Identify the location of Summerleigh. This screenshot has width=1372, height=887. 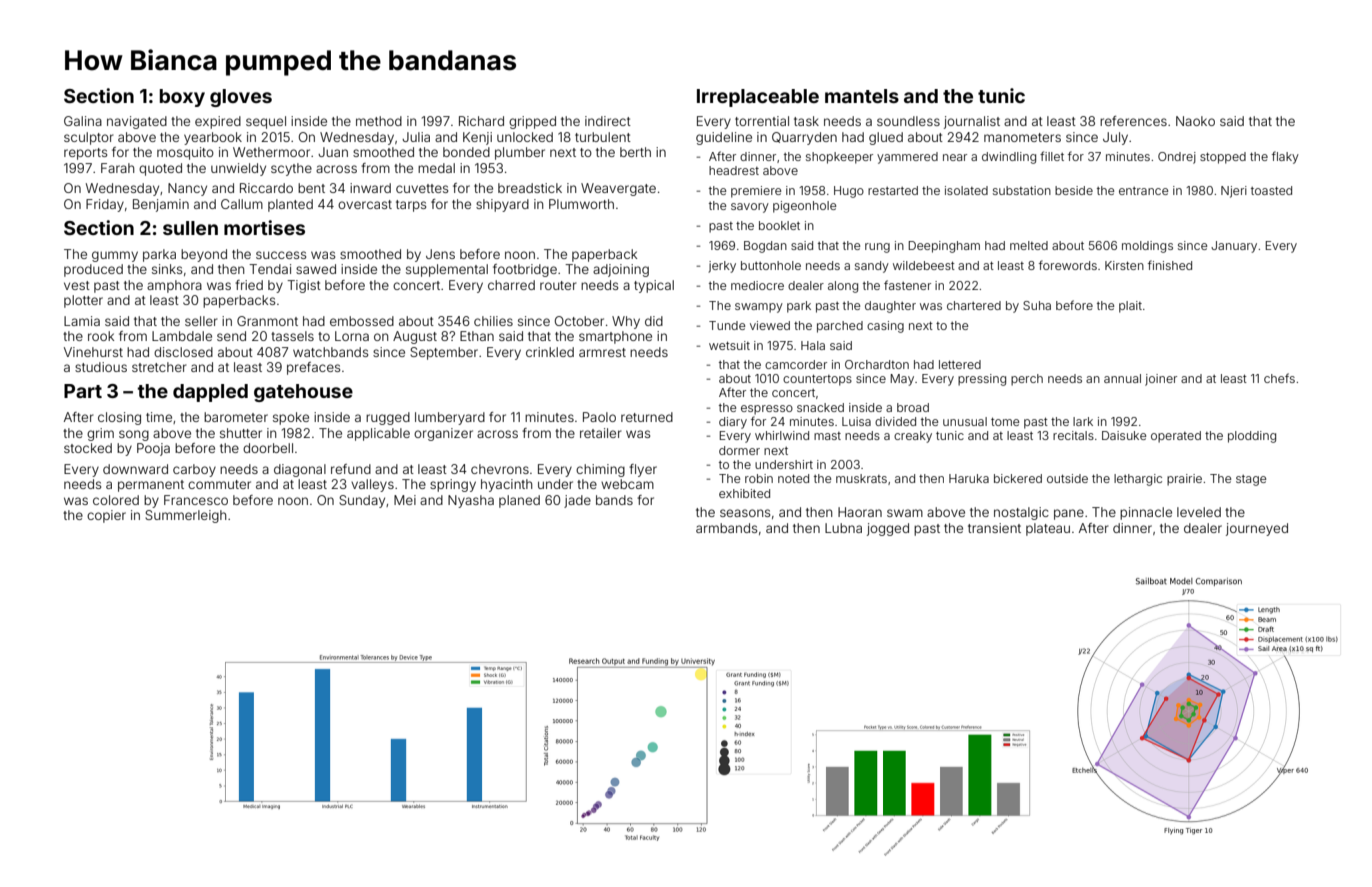
(185, 516).
